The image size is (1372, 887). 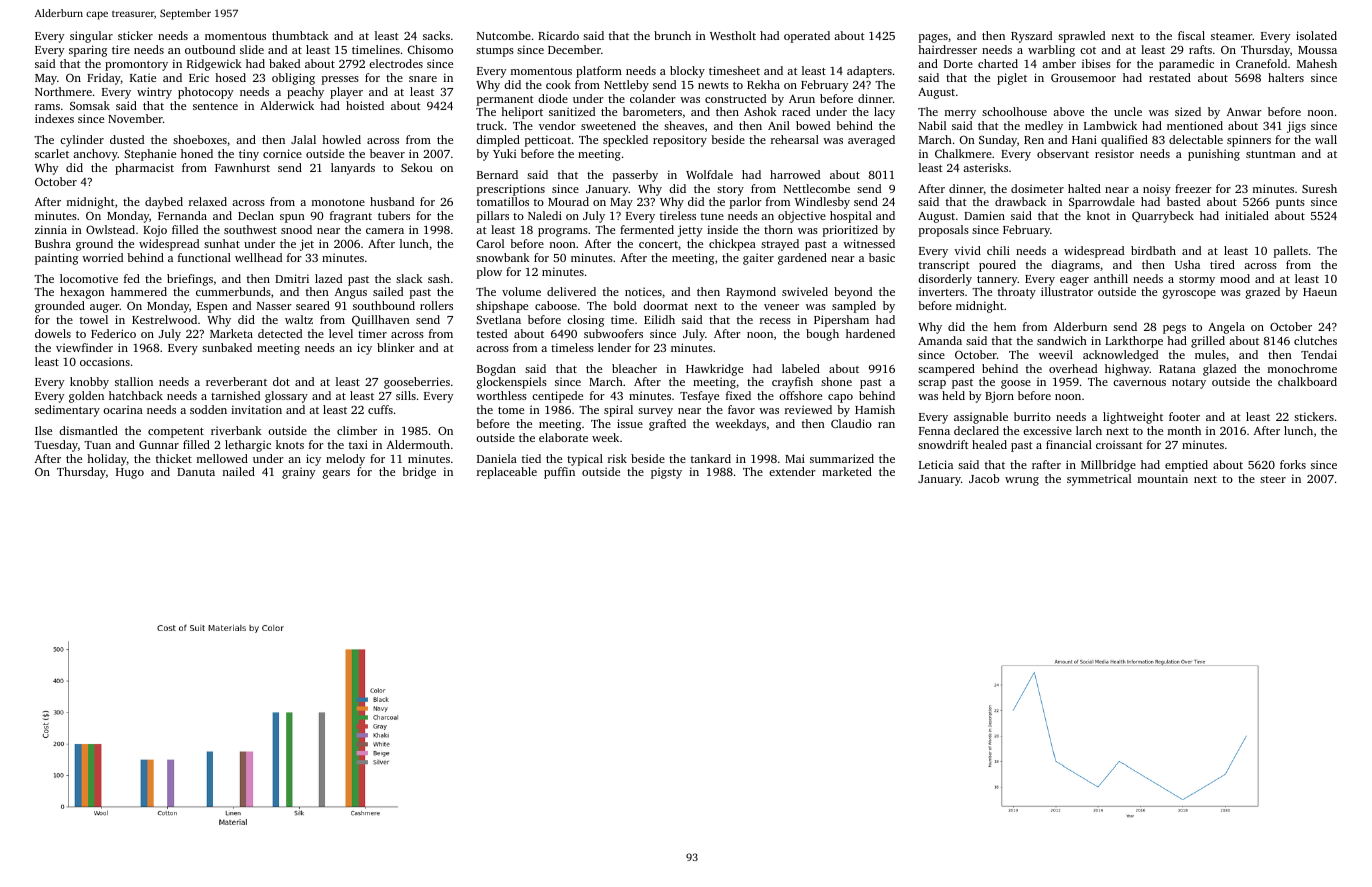 I want to click on hem, so click(x=1005, y=326).
